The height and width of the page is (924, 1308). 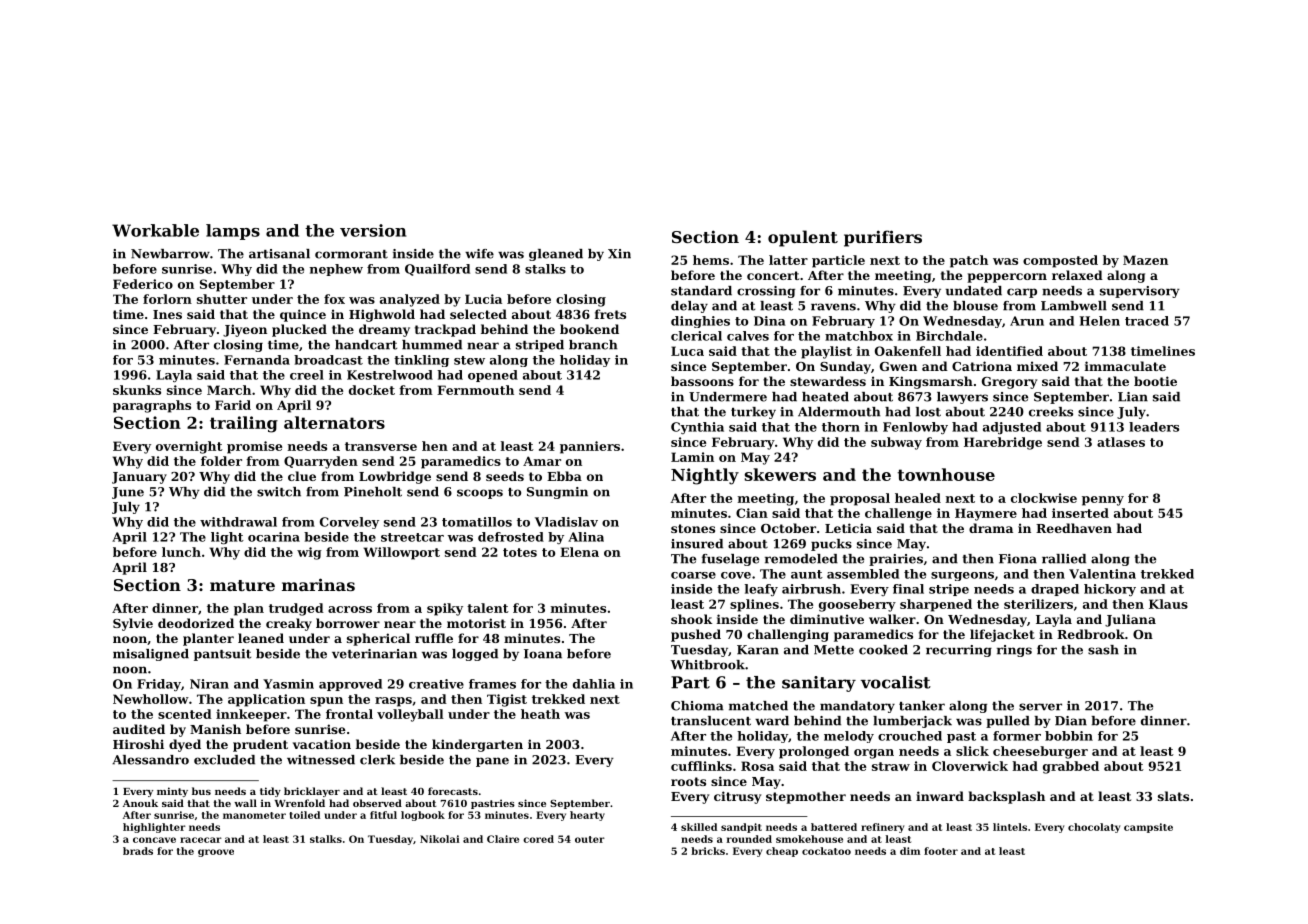 I want to click on version, so click(x=373, y=230).
